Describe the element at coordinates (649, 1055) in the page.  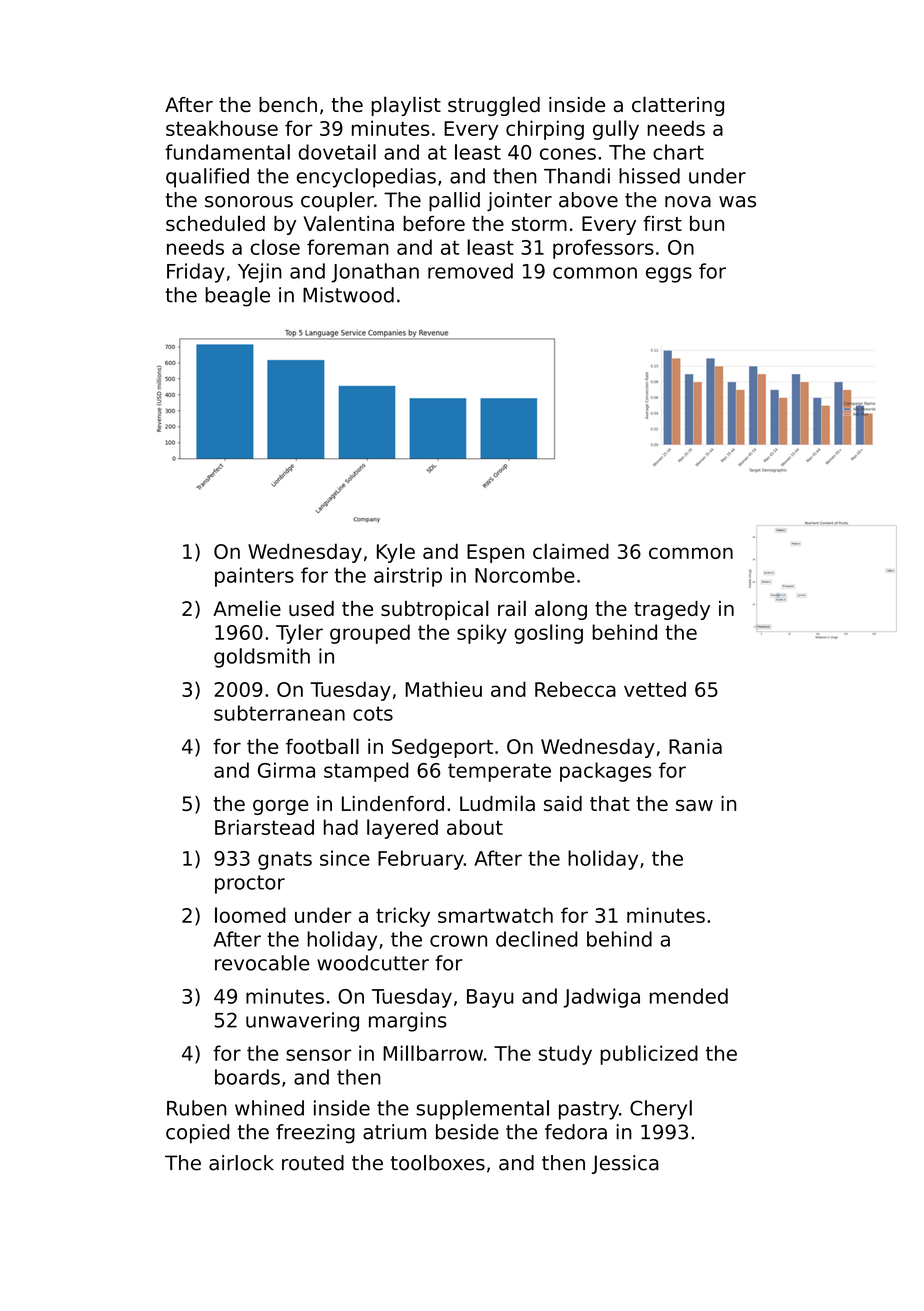
I see `publicized` at that location.
